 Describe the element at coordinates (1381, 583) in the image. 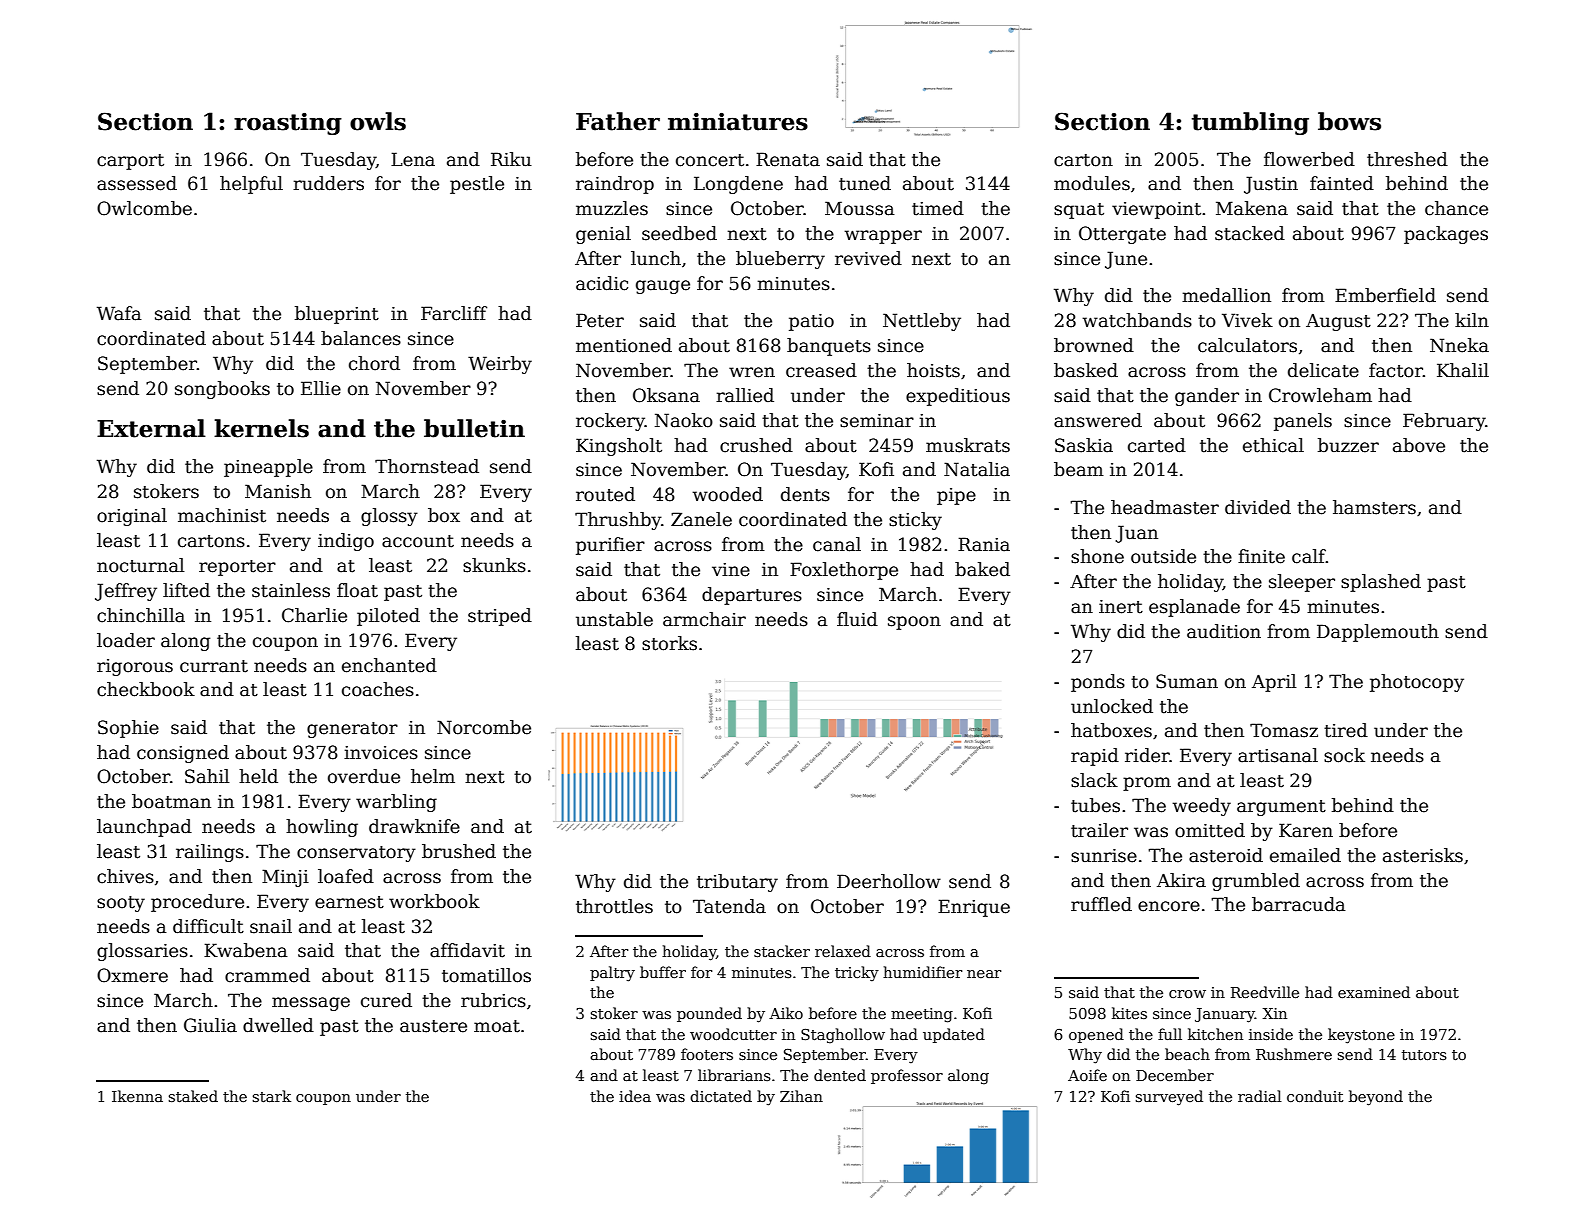

I see `splashed` at that location.
